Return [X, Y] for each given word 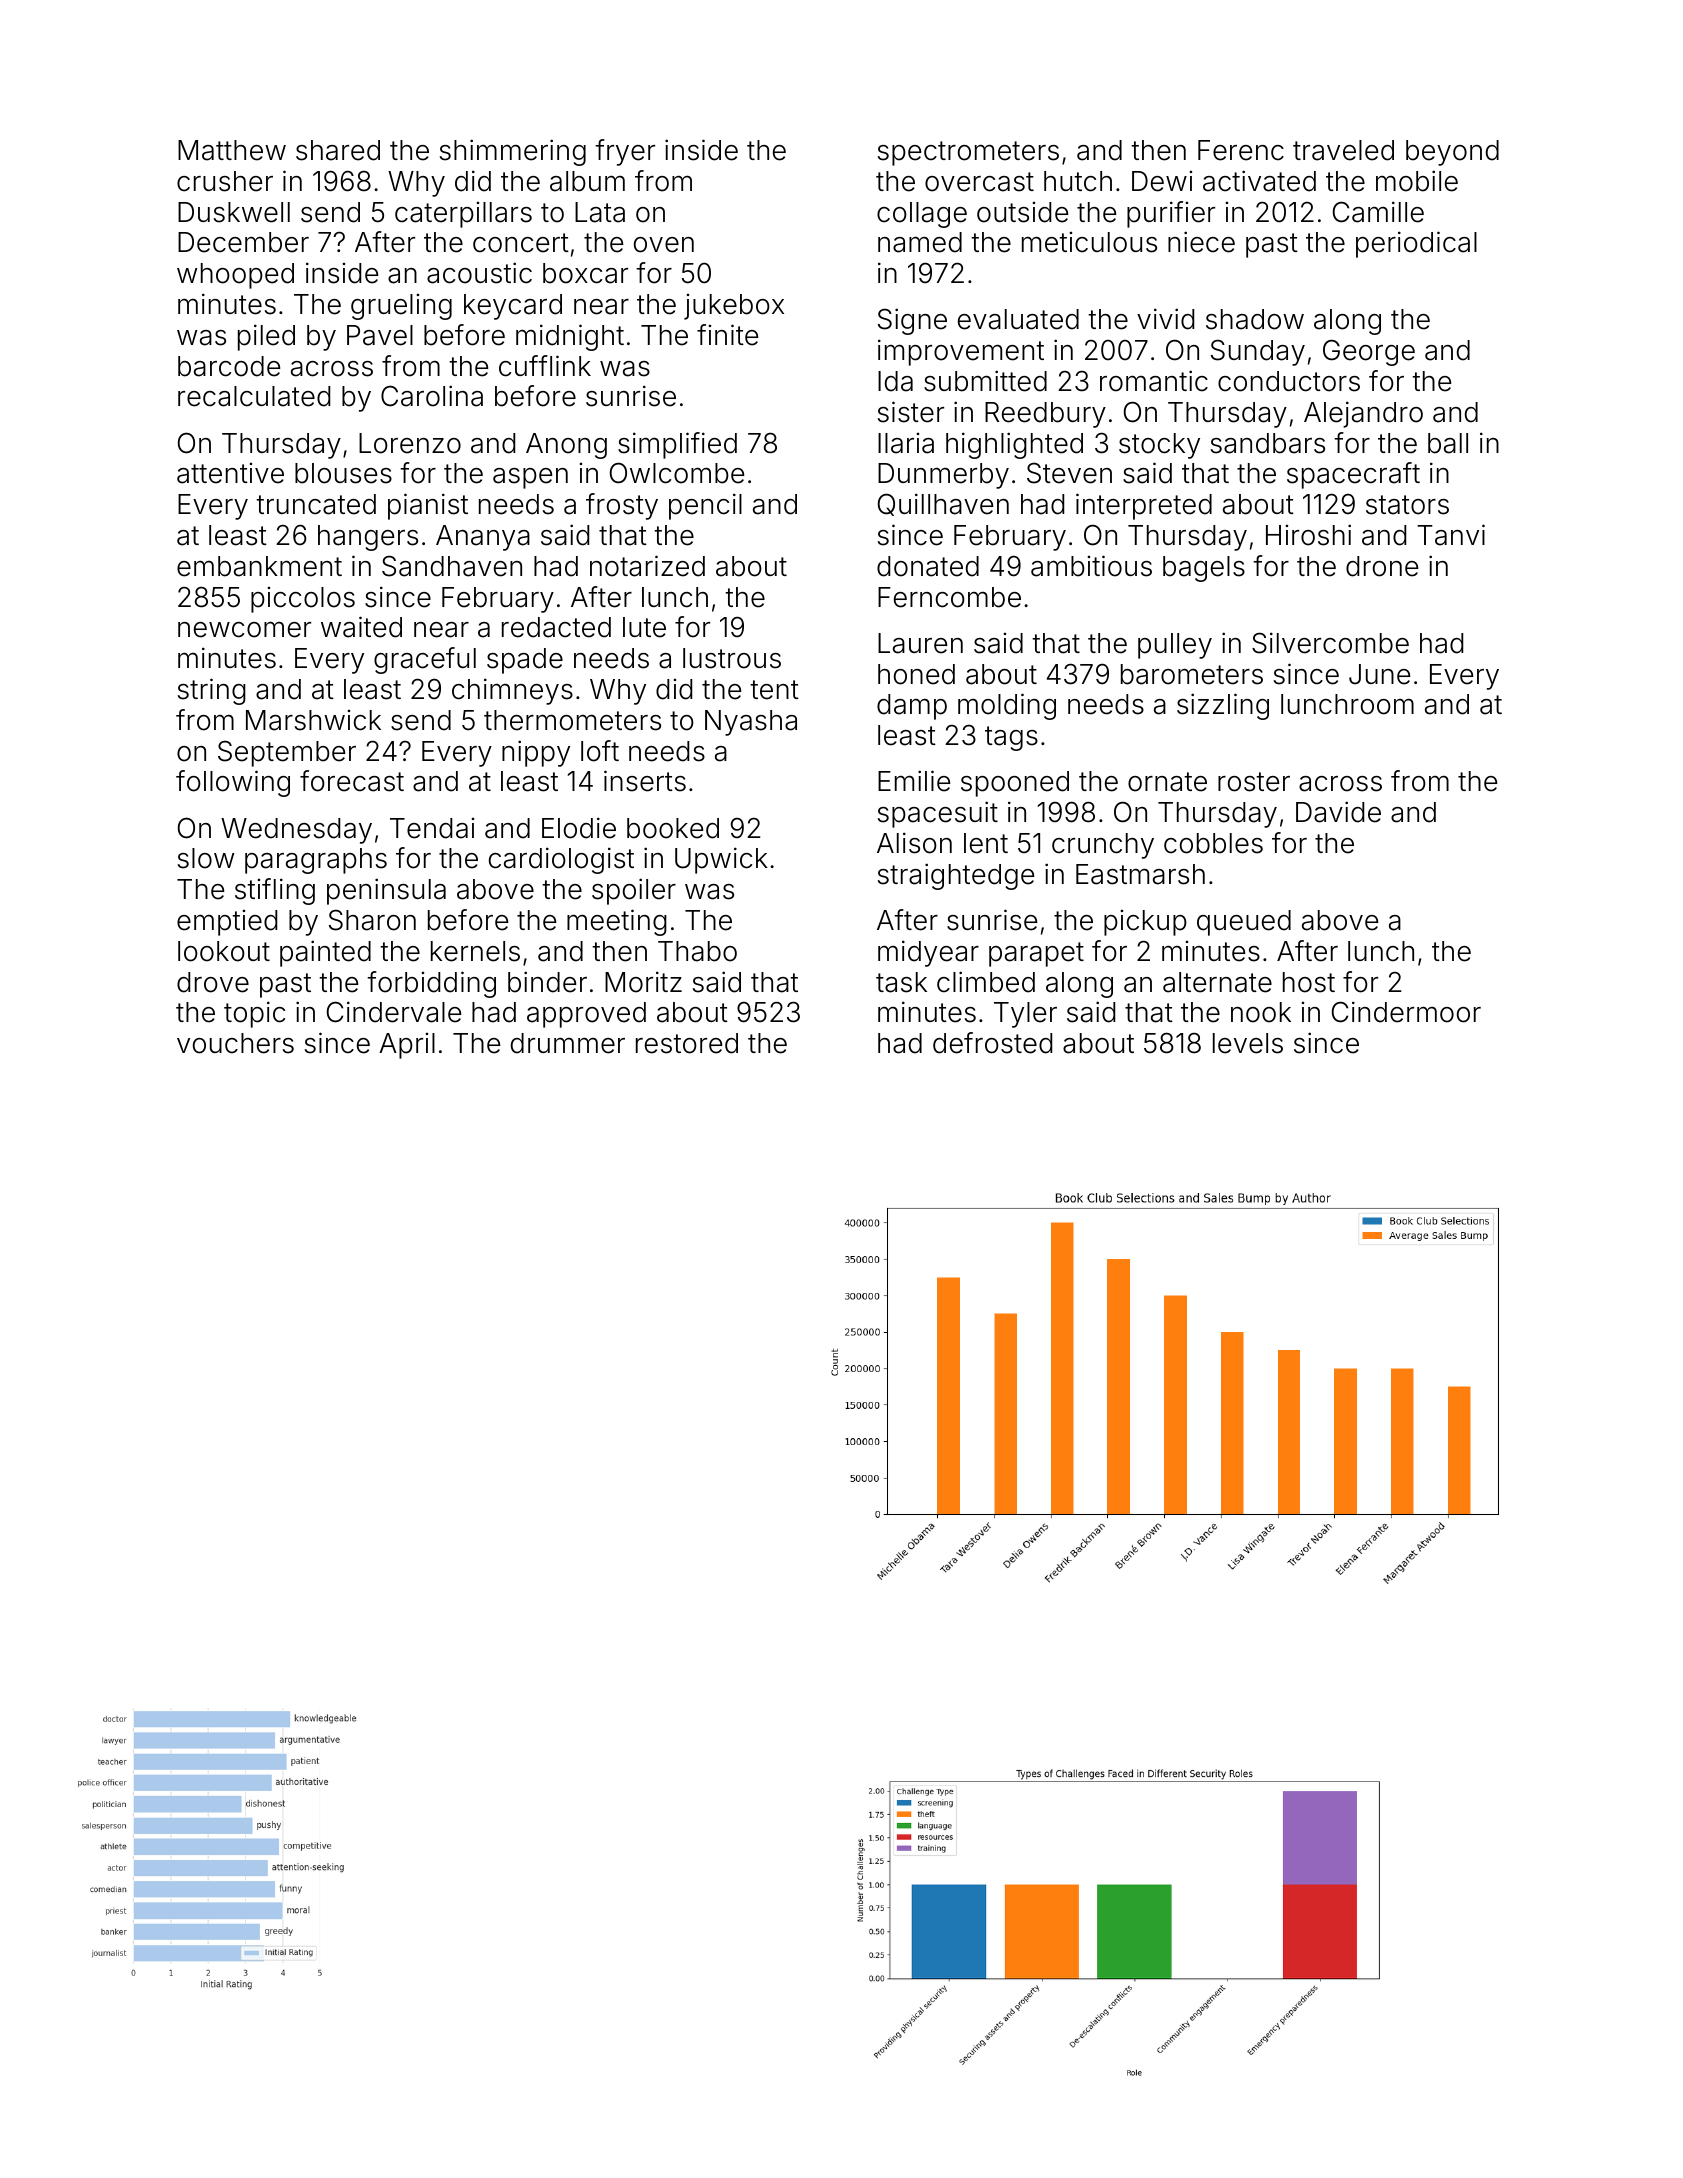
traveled [1343, 150]
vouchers [235, 1043]
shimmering [513, 152]
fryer [625, 152]
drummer [568, 1043]
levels [1248, 1043]
